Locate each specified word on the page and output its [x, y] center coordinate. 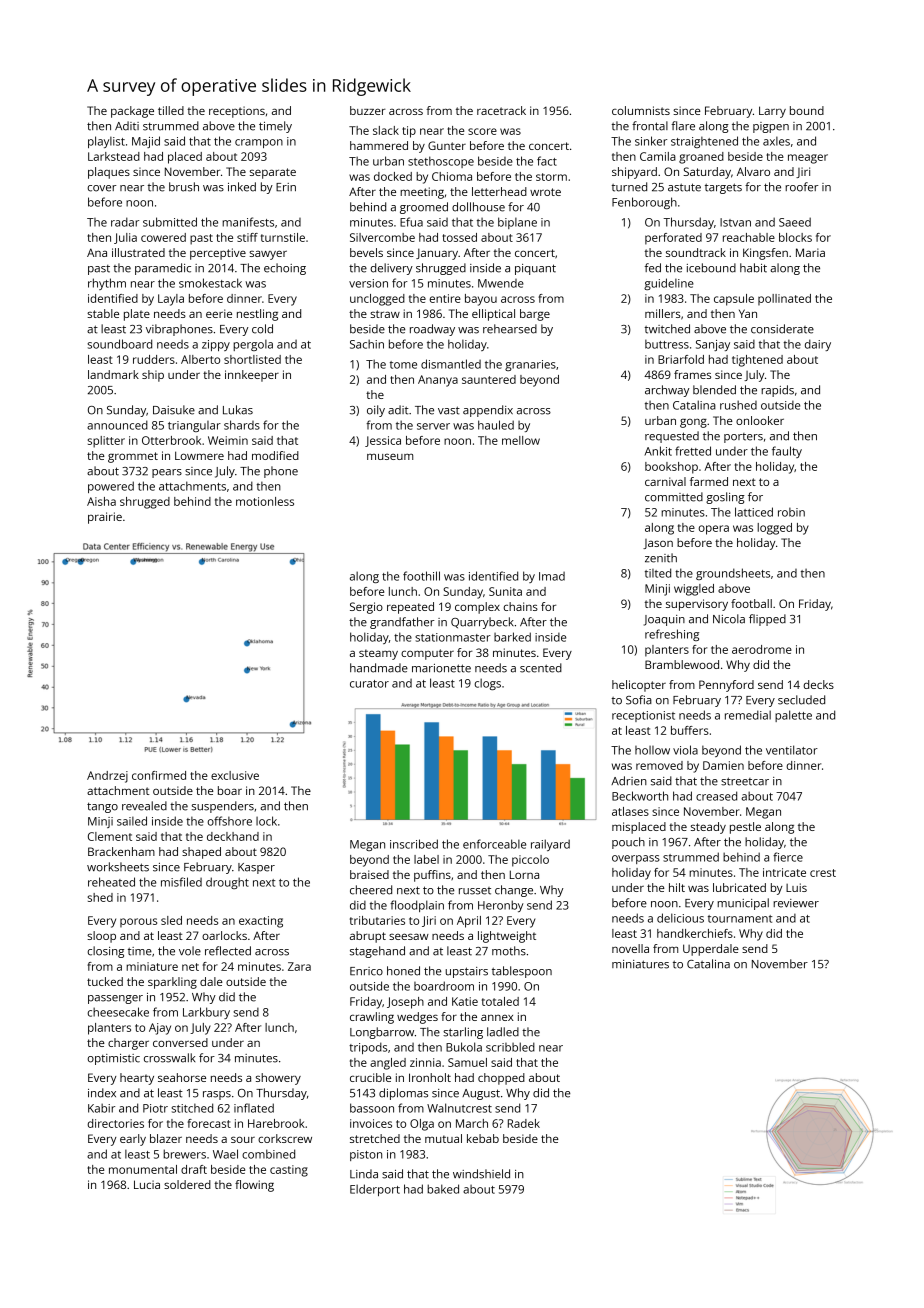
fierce [788, 857]
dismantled [451, 364]
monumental [143, 1169]
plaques [109, 173]
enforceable [494, 844]
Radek [524, 1123]
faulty [787, 452]
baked [443, 1189]
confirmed [159, 775]
